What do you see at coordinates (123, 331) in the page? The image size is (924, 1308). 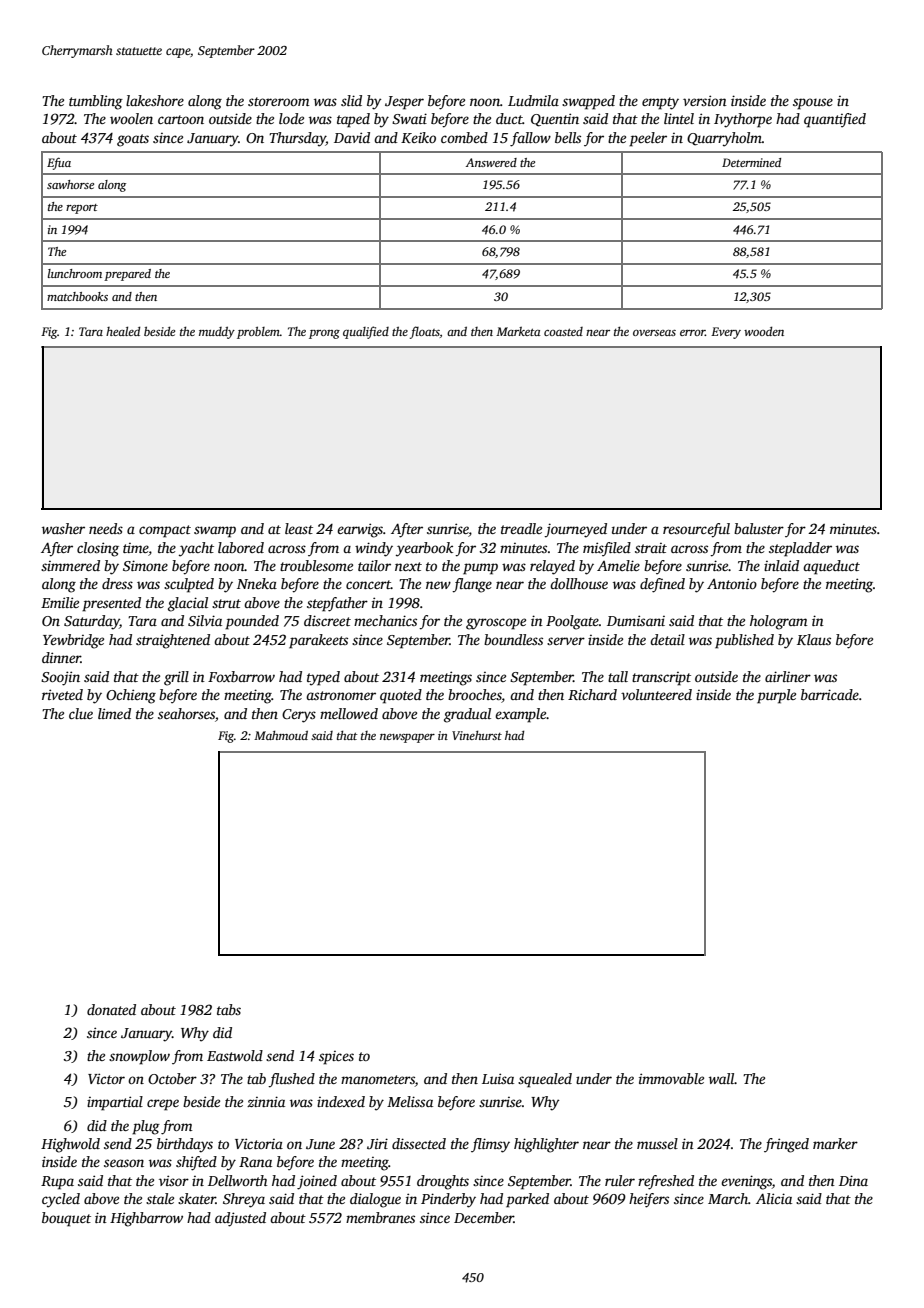 I see `healed` at bounding box center [123, 331].
